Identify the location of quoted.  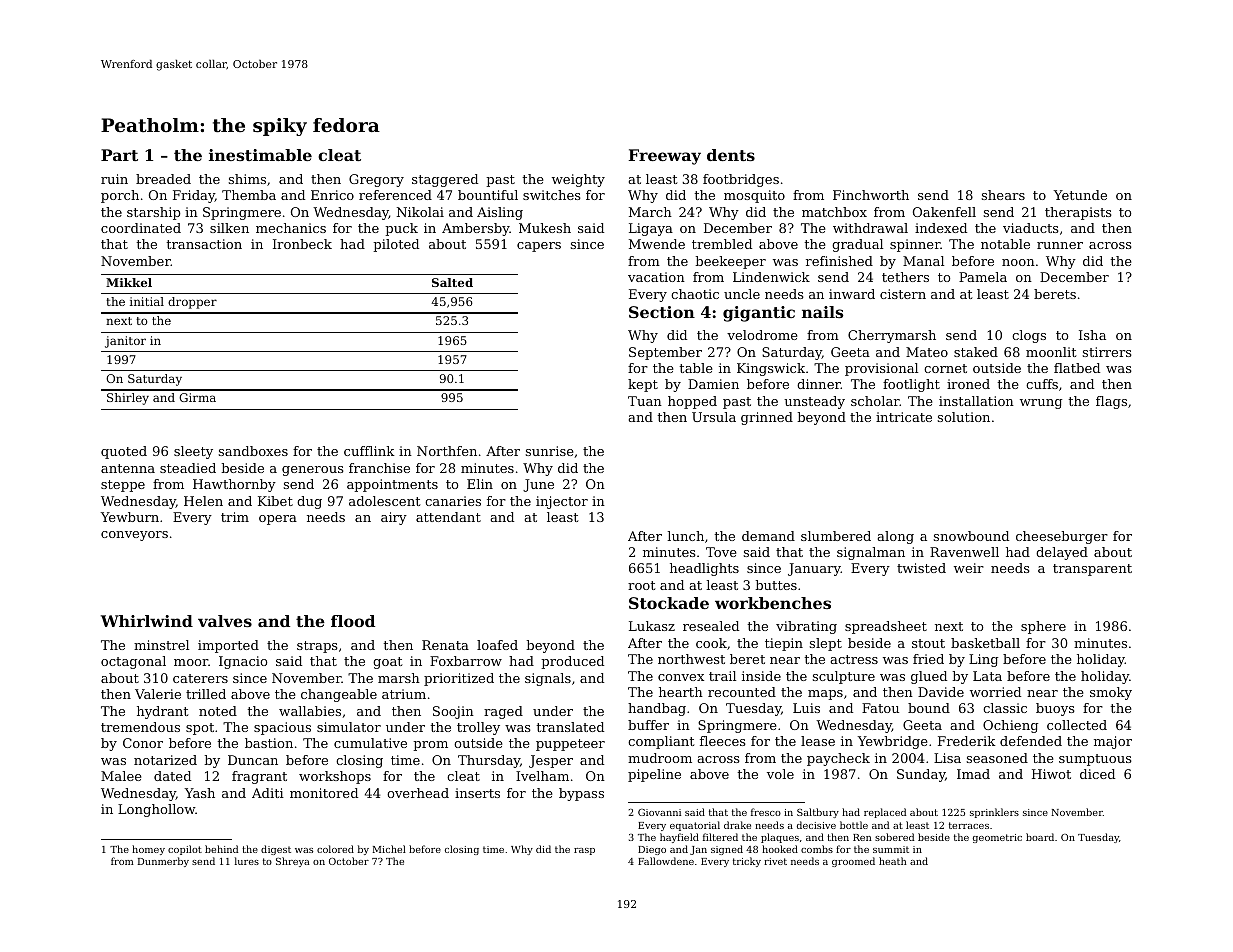
(124, 452).
